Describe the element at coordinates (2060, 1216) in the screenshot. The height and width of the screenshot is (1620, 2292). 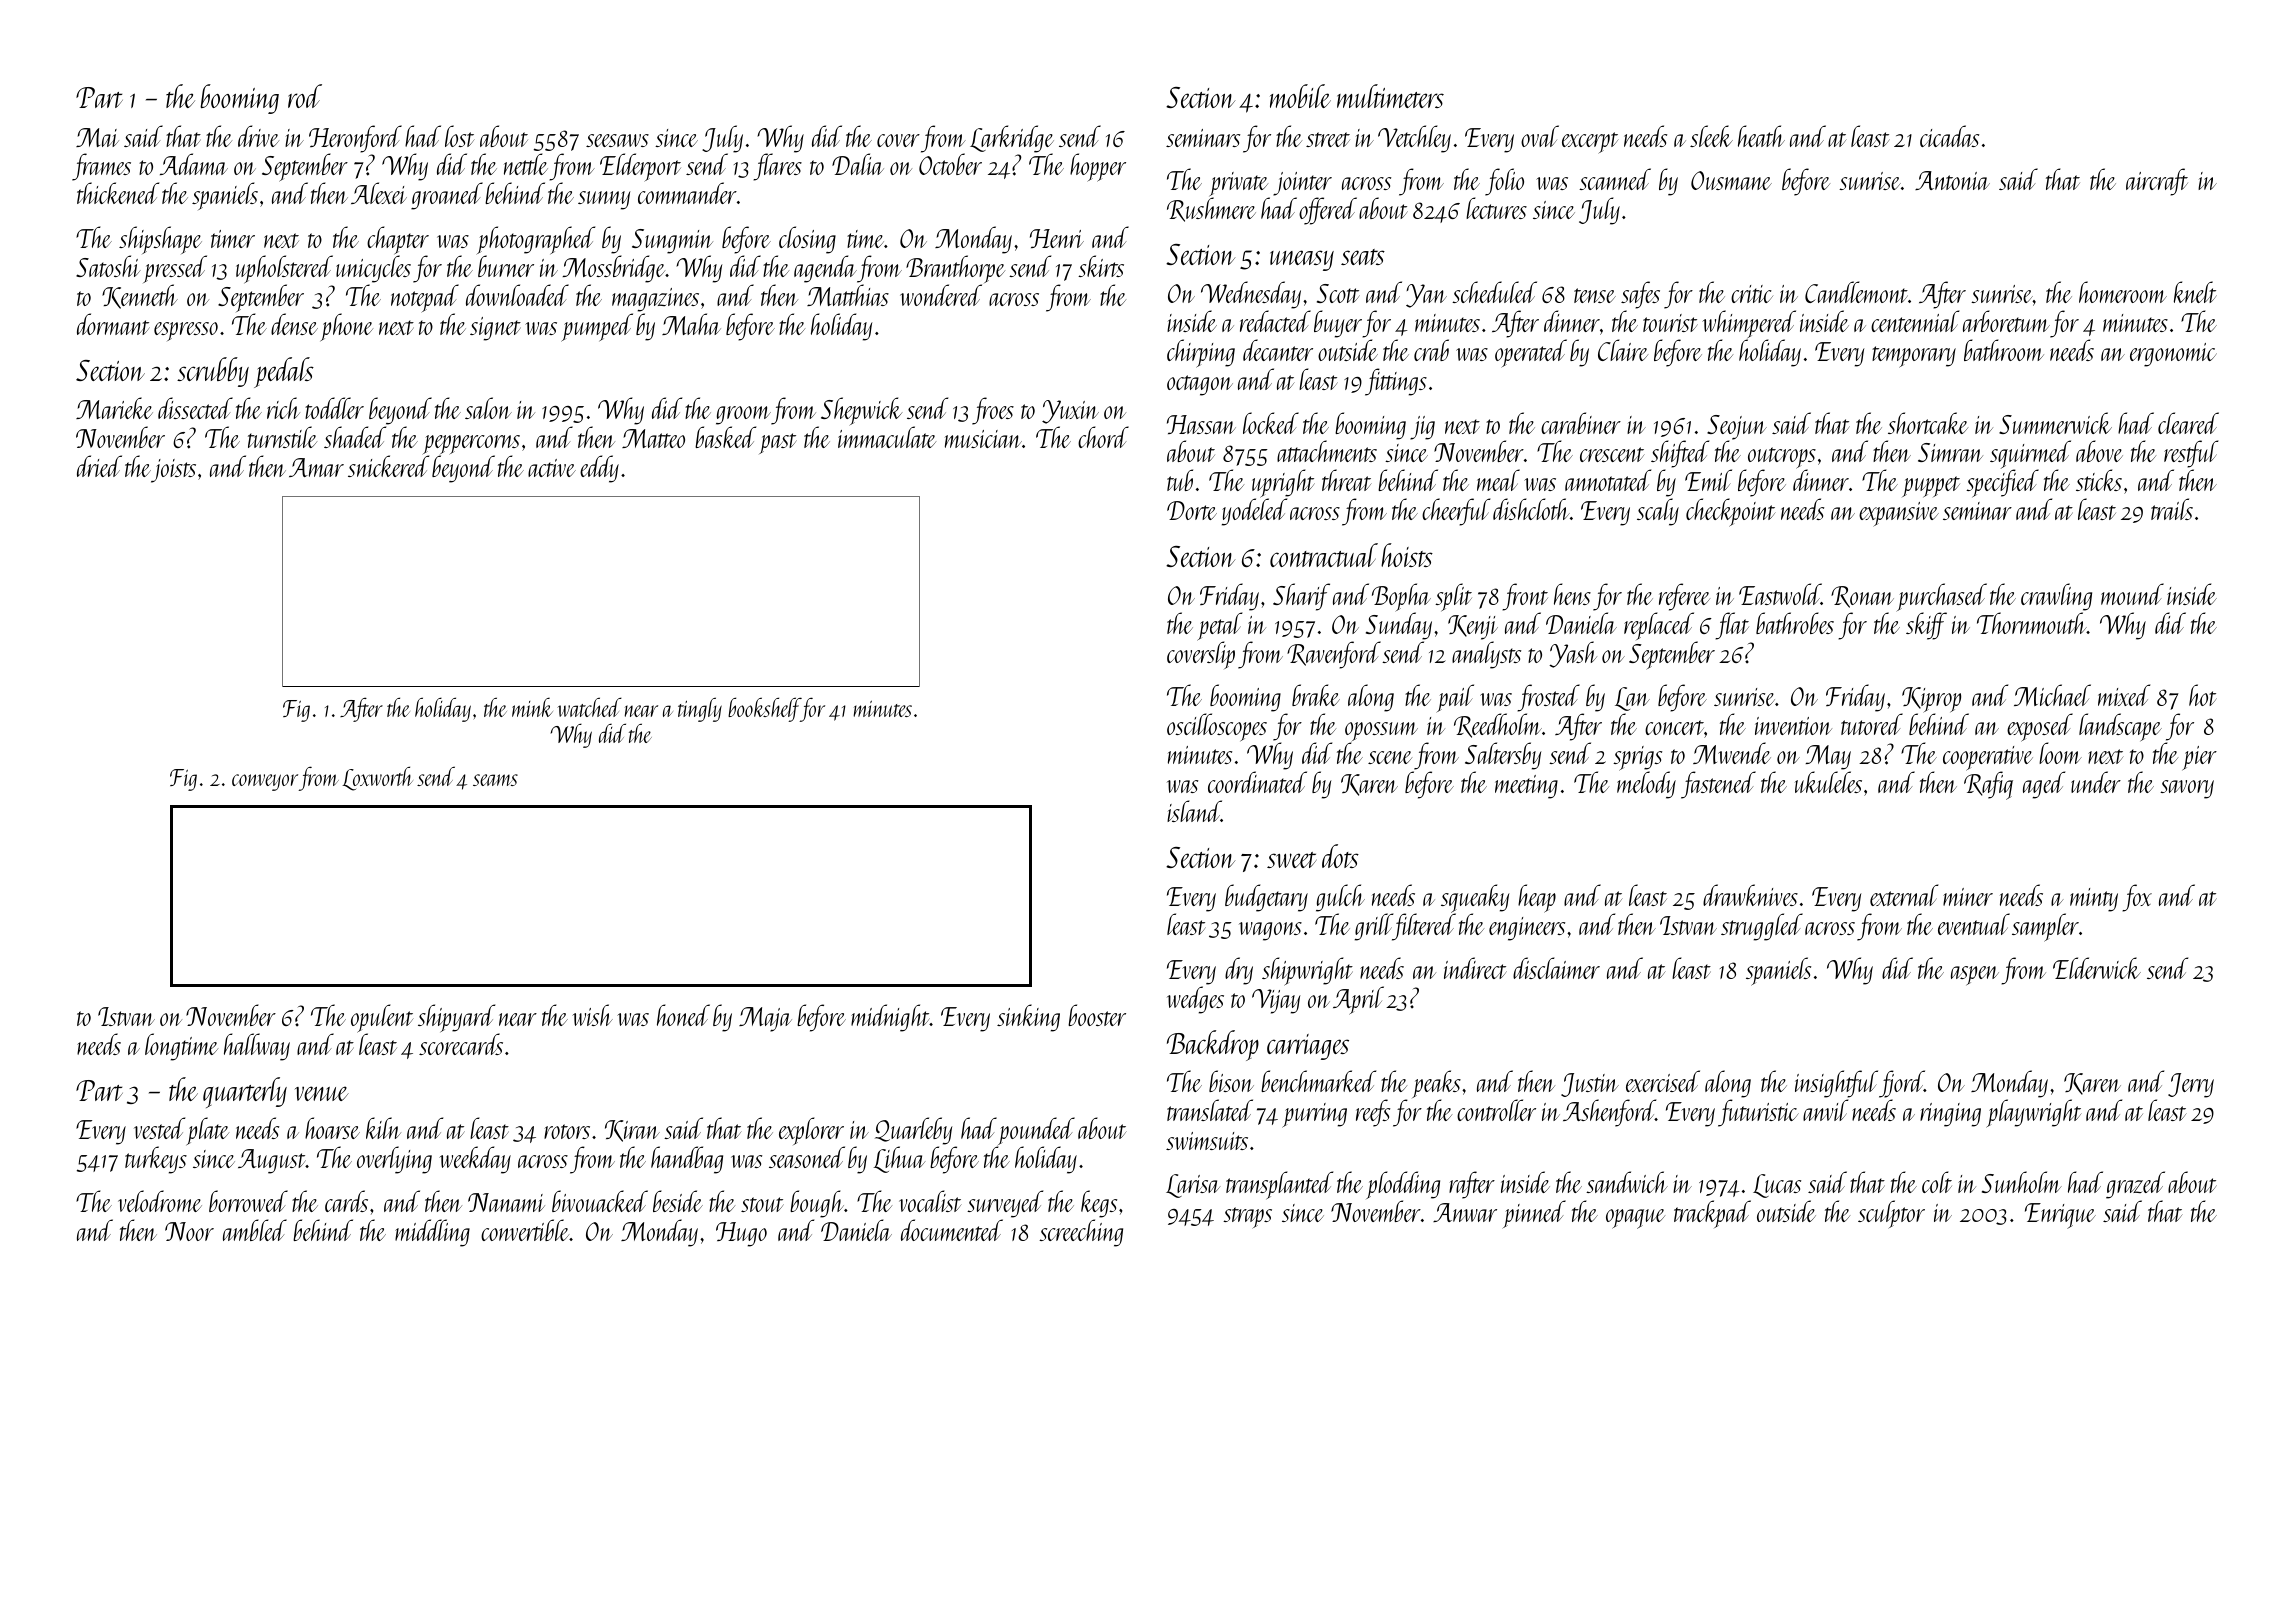
I see `Enrique` at that location.
